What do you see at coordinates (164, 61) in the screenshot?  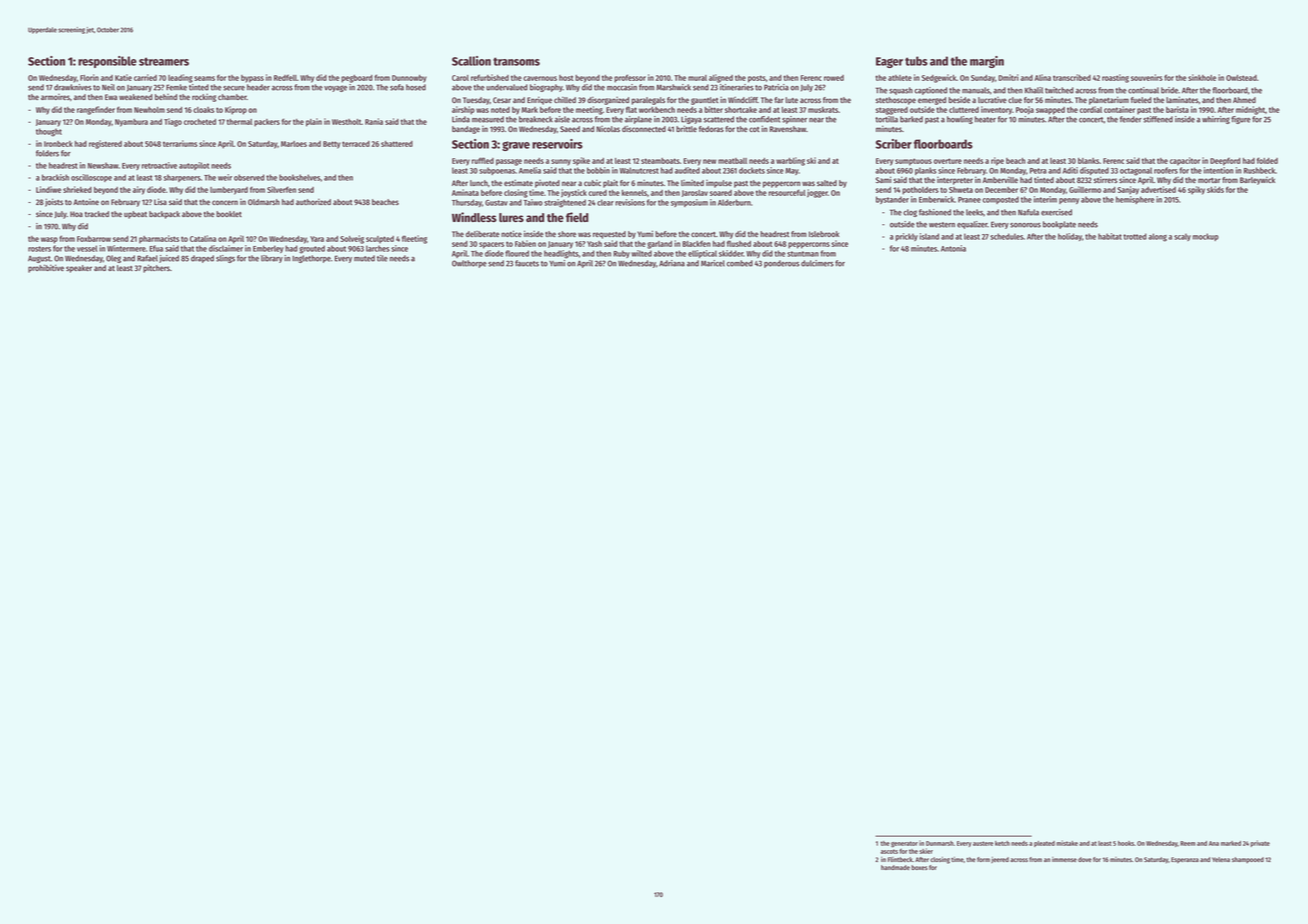 I see `streamers` at bounding box center [164, 61].
